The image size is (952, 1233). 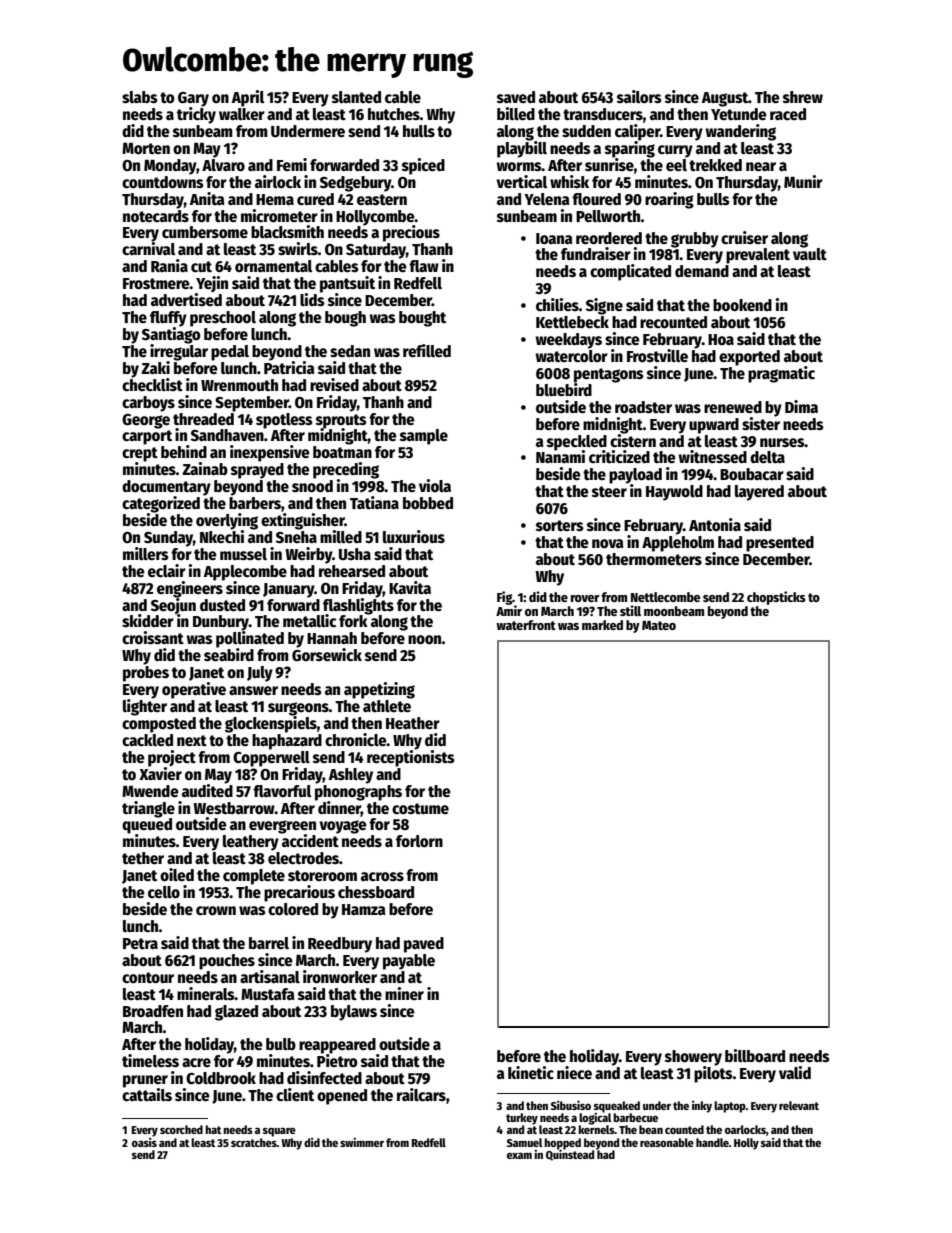 What do you see at coordinates (140, 454) in the screenshot?
I see `crept` at bounding box center [140, 454].
